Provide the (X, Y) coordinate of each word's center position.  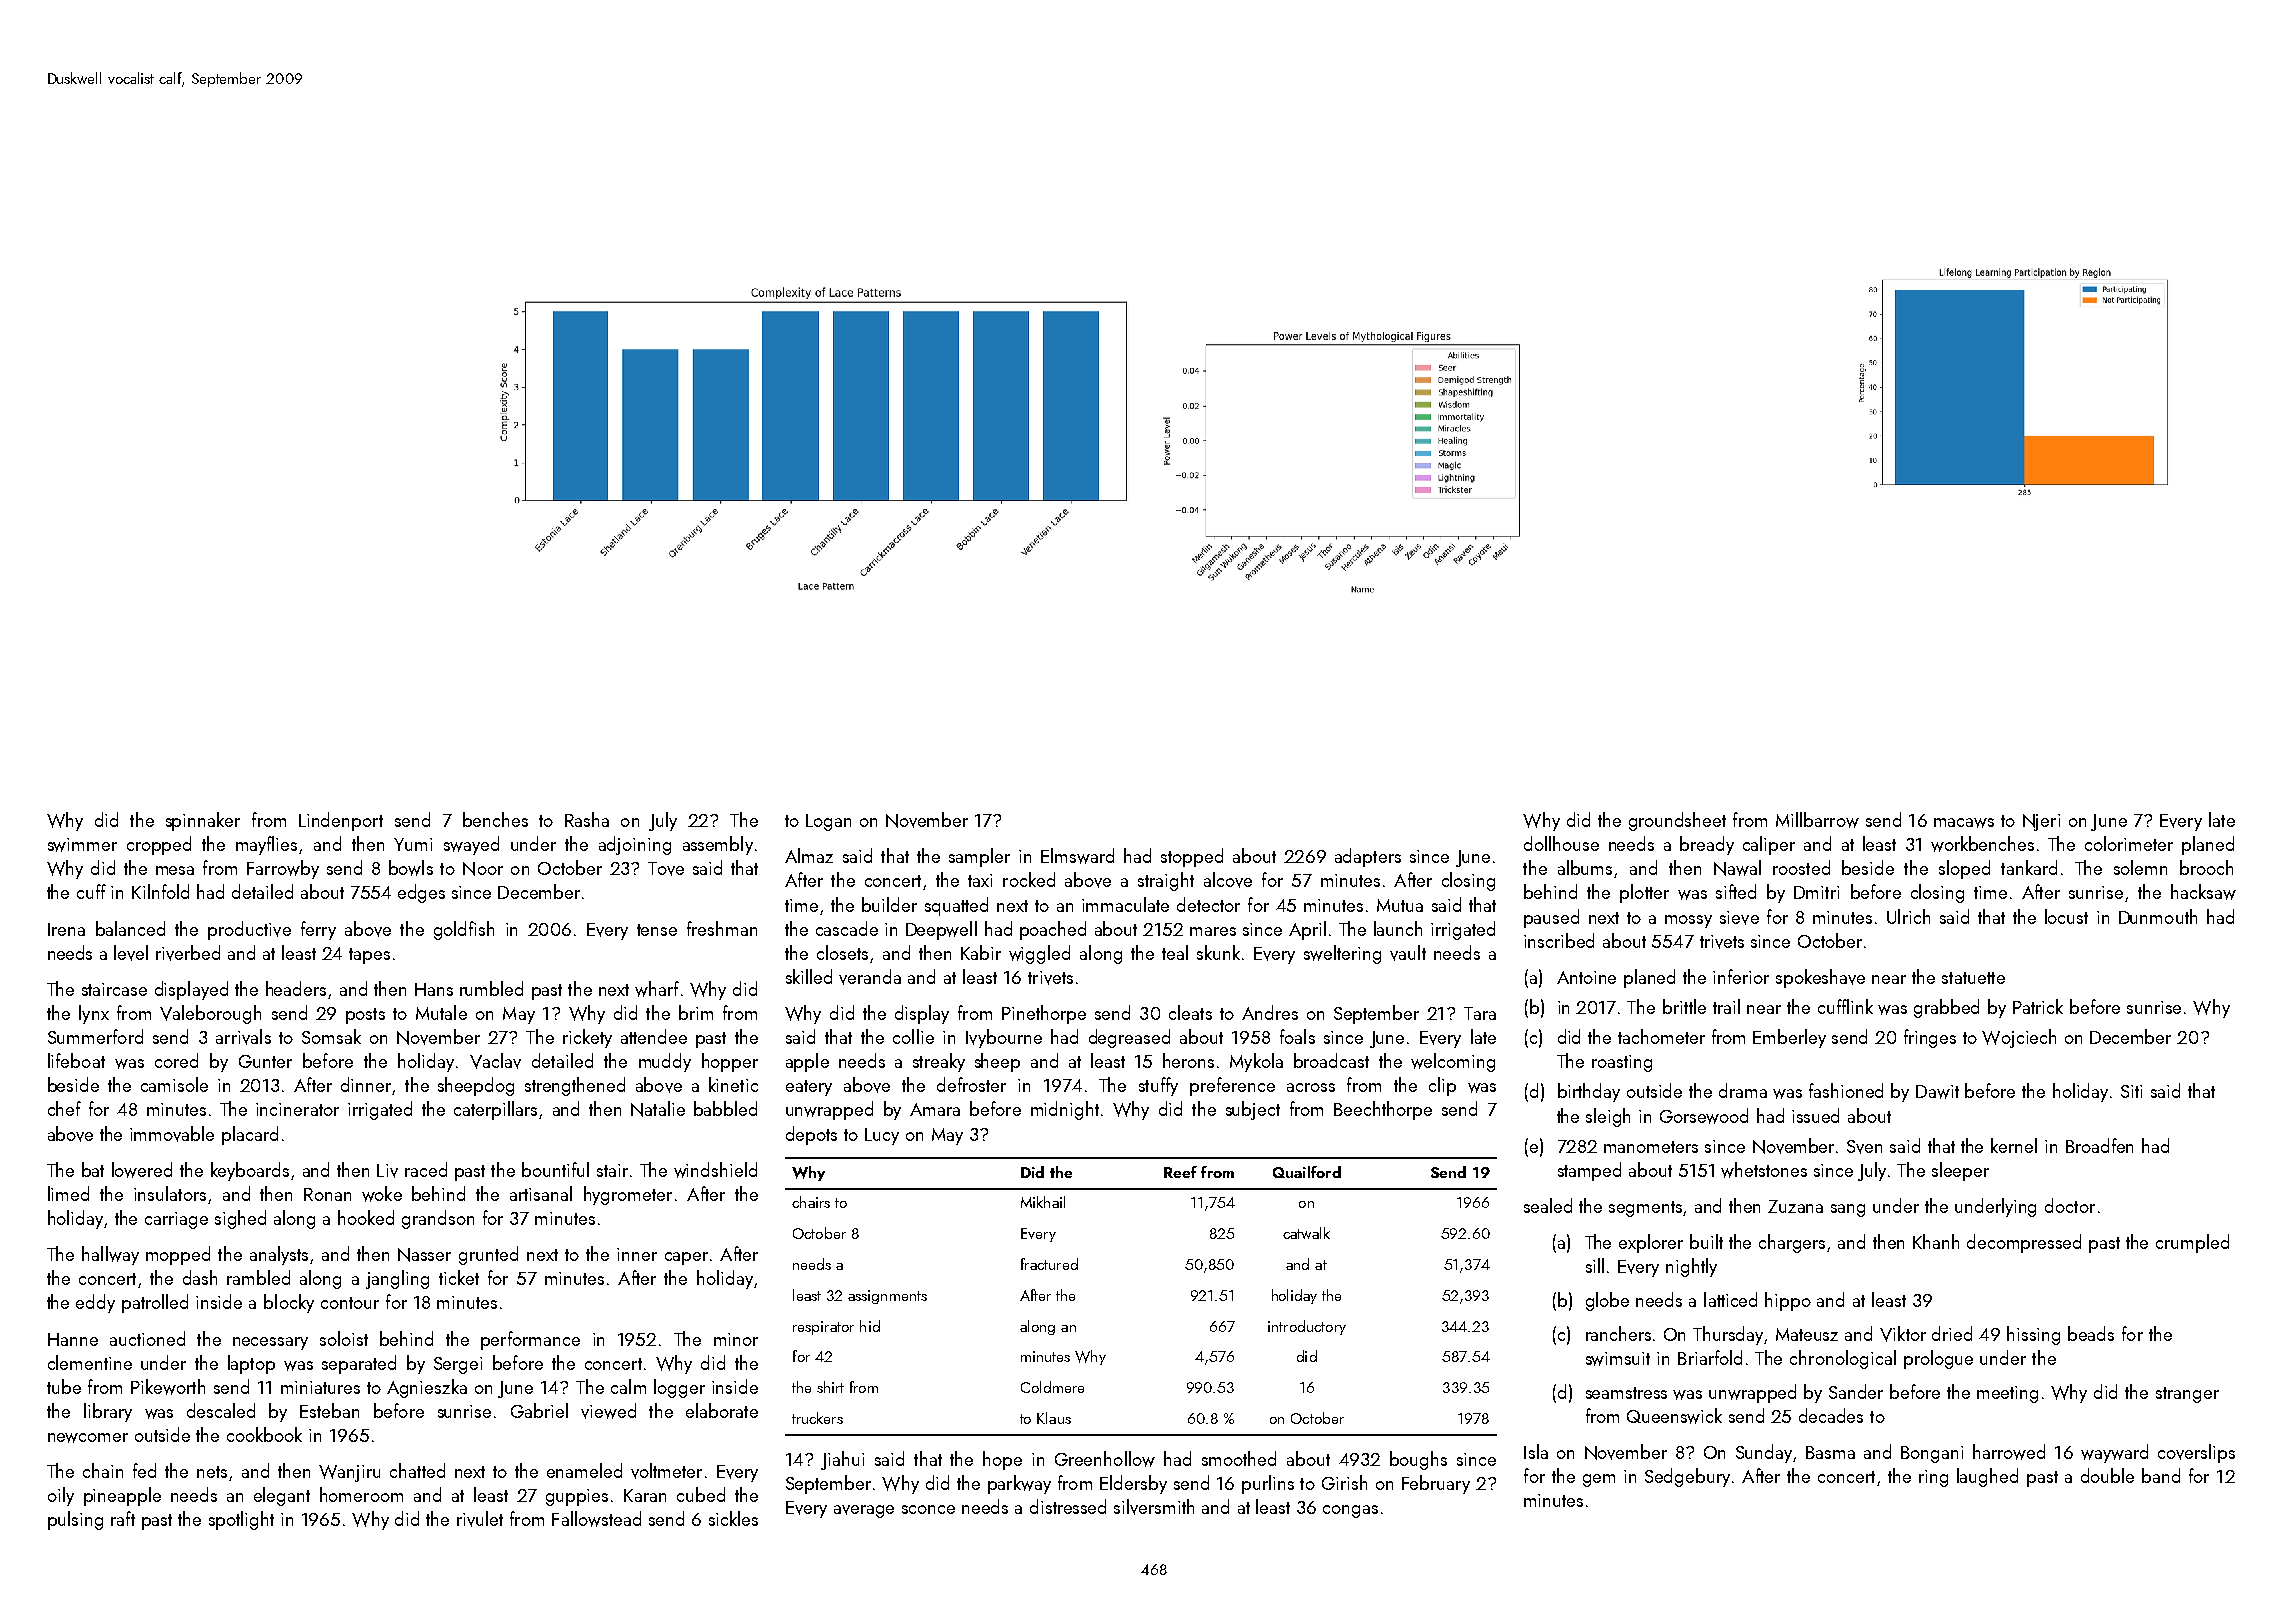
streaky (939, 1062)
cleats (1190, 1012)
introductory (1307, 1327)
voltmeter (666, 1471)
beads (2091, 1333)
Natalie (658, 1109)
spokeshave (1820, 978)
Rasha (587, 819)
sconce (928, 1509)
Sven (1864, 1147)
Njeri (2041, 822)
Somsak (331, 1036)
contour (350, 1303)
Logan (828, 822)
